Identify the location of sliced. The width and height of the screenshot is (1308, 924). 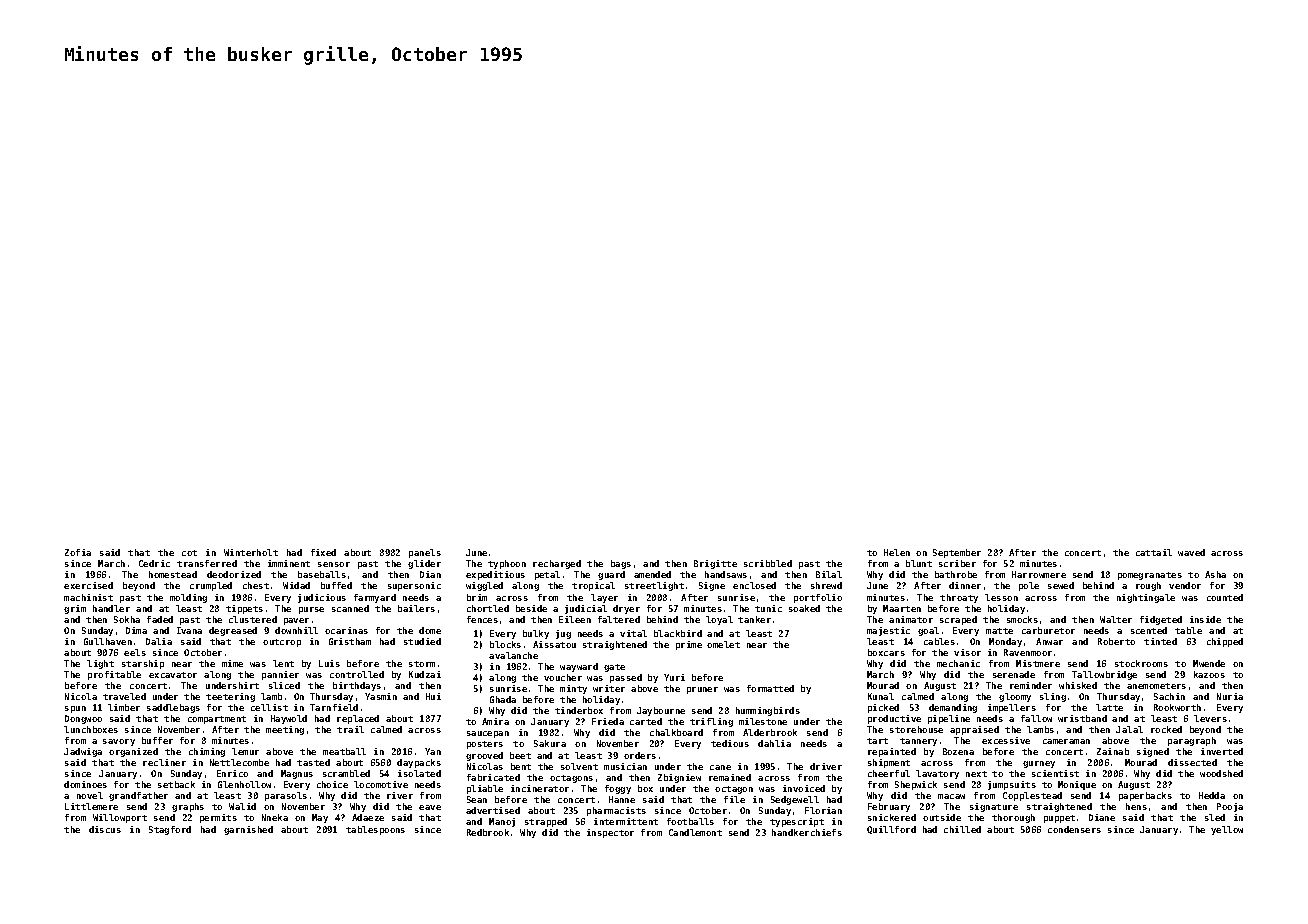
(284, 685).
